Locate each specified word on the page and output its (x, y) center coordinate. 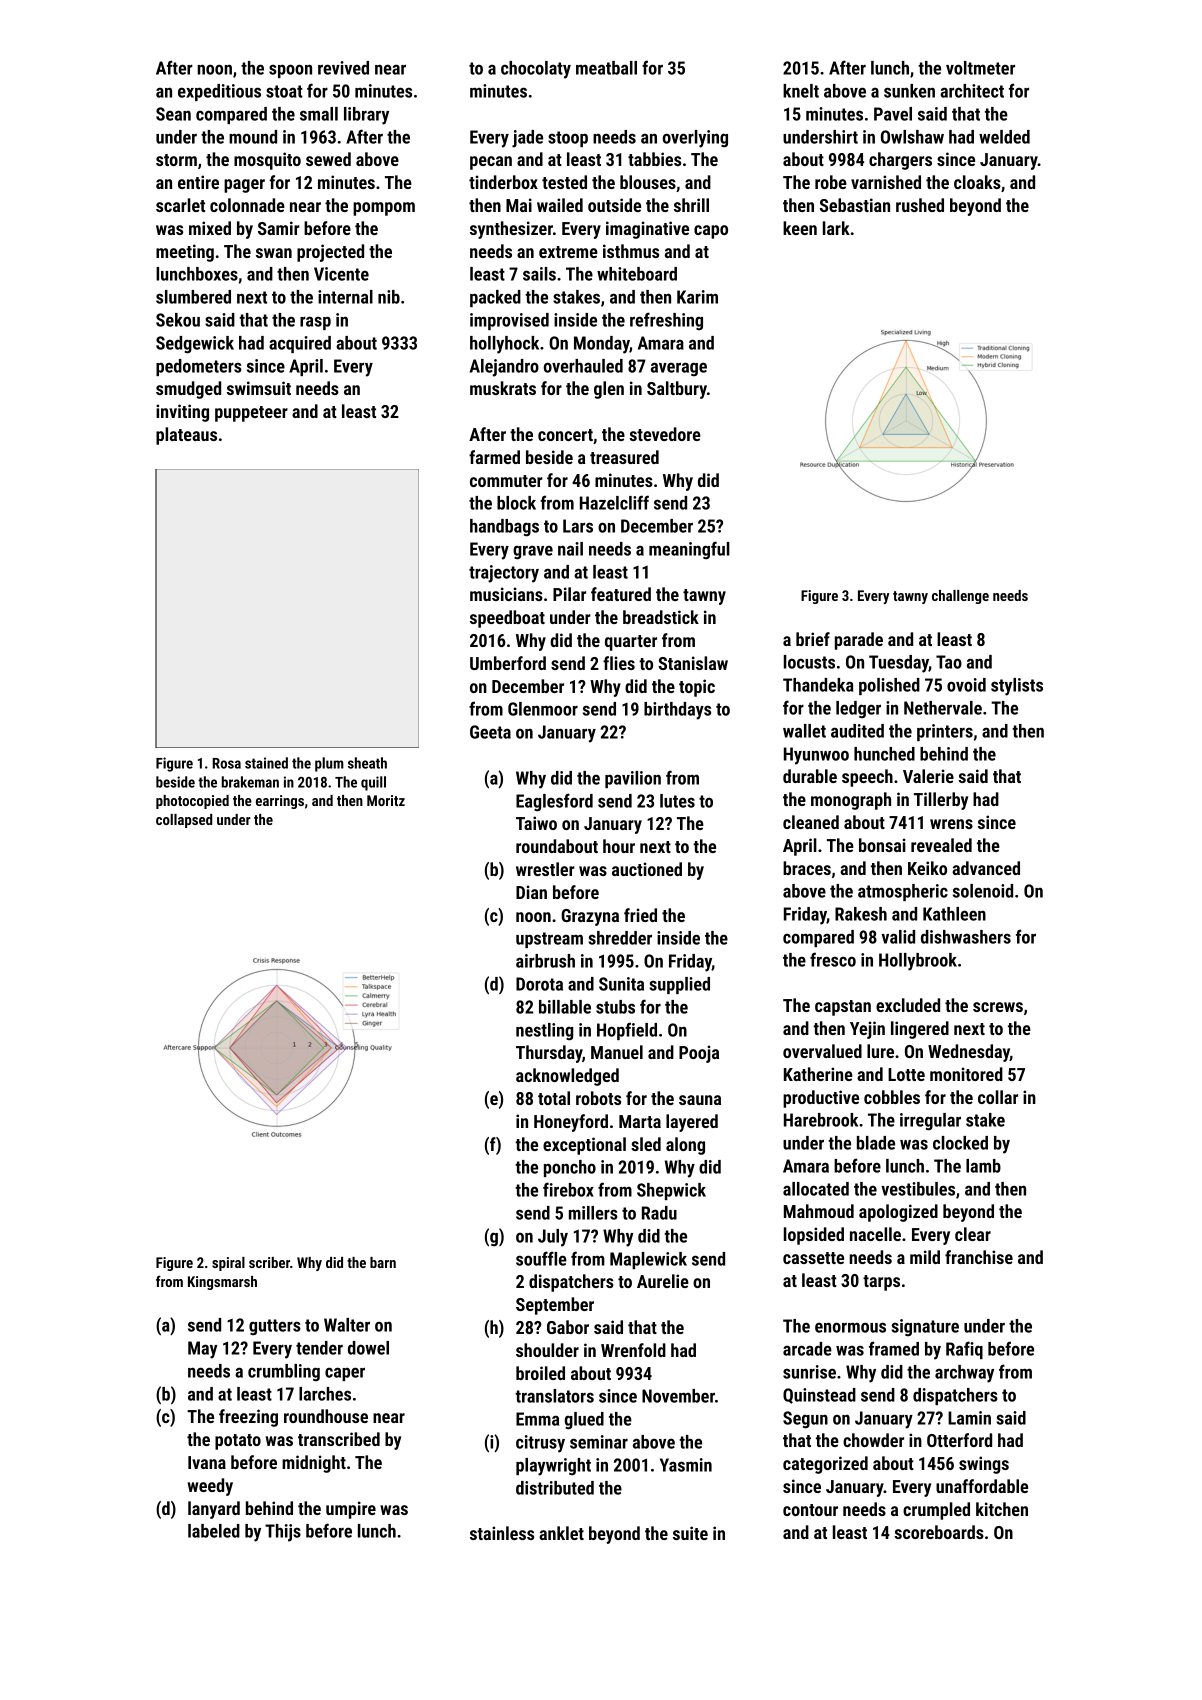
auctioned (647, 869)
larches (325, 1394)
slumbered (193, 297)
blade (876, 1143)
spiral (228, 1264)
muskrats (503, 388)
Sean (173, 114)
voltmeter (980, 68)
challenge (960, 597)
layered (692, 1123)
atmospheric (903, 892)
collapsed (184, 821)
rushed (920, 205)
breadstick (661, 617)
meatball (606, 68)
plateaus (186, 436)
